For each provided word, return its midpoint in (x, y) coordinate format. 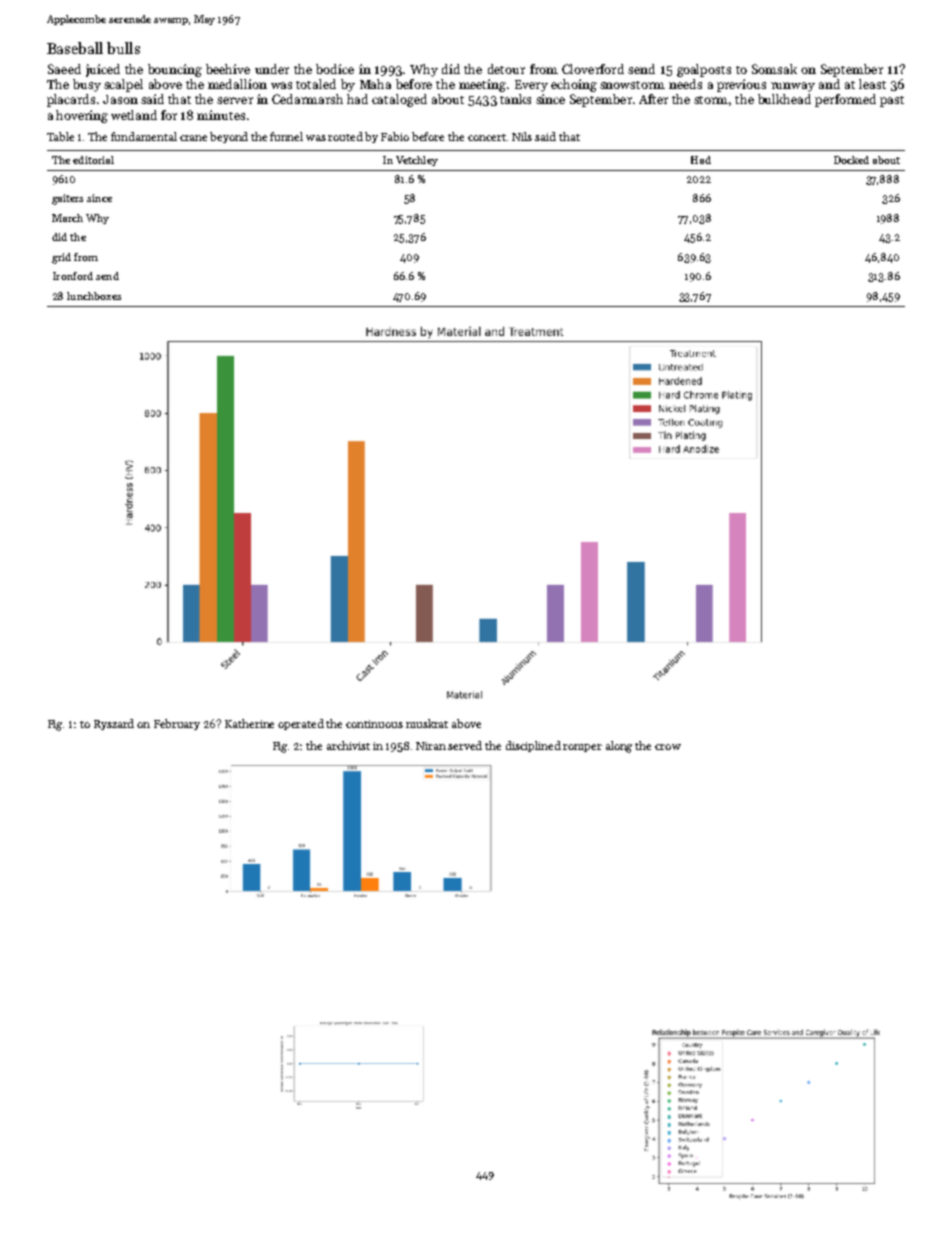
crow (668, 747)
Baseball (75, 48)
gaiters (67, 199)
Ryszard (114, 724)
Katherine (249, 723)
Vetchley (417, 161)
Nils (522, 136)
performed (845, 100)
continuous (374, 724)
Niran (431, 746)
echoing (574, 85)
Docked (851, 160)
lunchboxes (94, 296)
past (892, 101)
